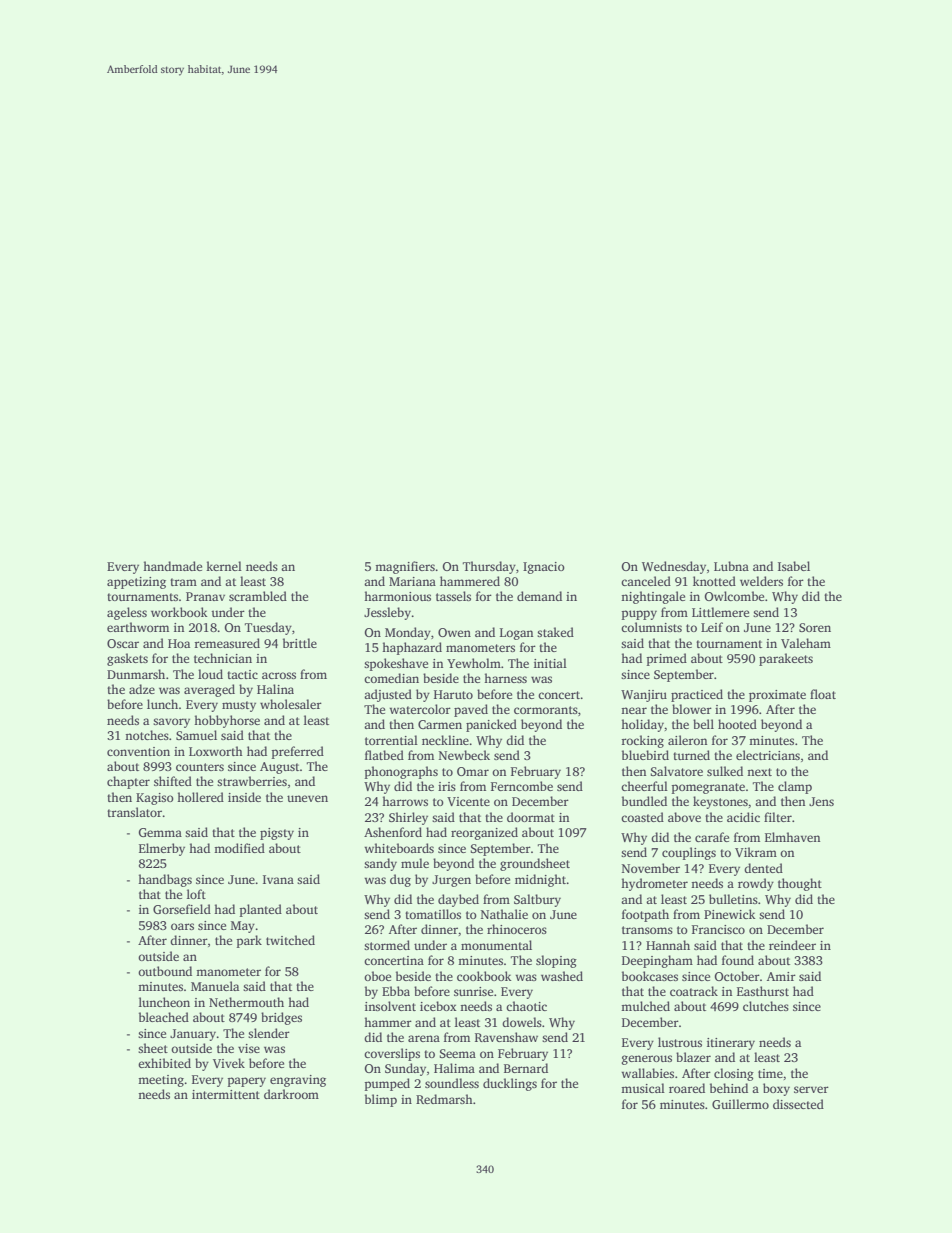  Describe the element at coordinates (277, 834) in the document. I see `pigsty` at that location.
